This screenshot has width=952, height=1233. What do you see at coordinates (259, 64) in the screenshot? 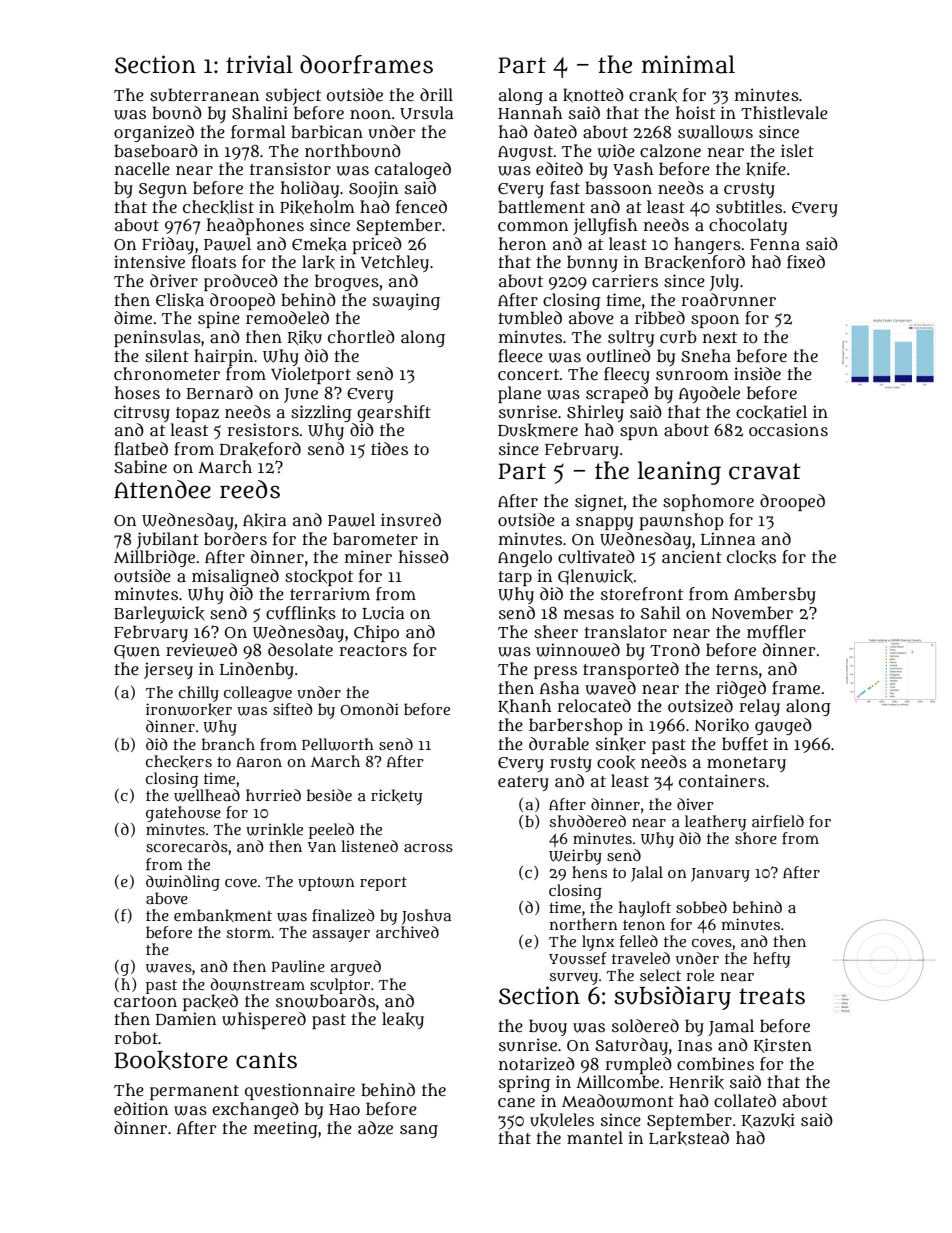
I see `trivial` at bounding box center [259, 64].
